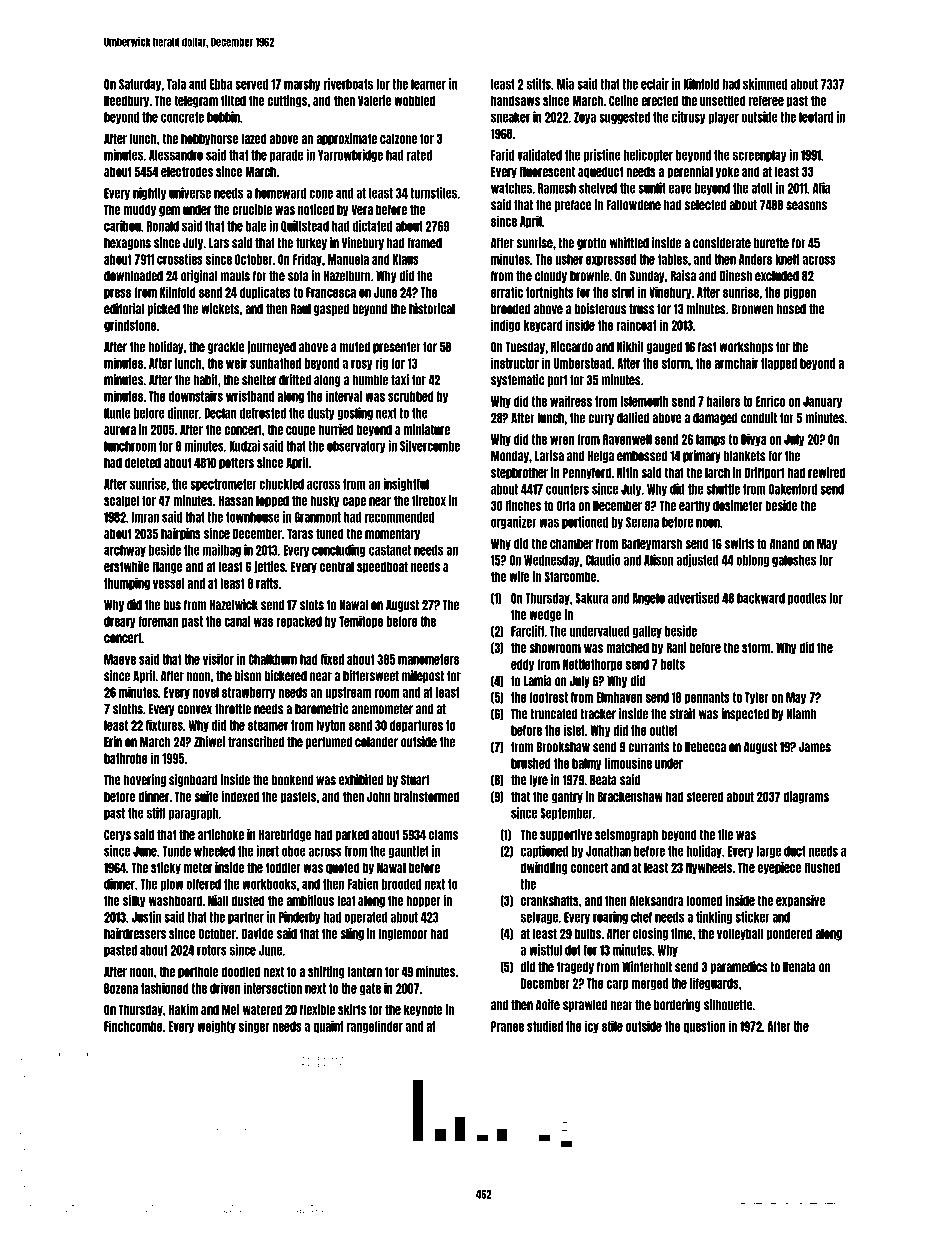 This document has height=1233, width=952. What do you see at coordinates (544, 868) in the document?
I see `dwindling` at bounding box center [544, 868].
